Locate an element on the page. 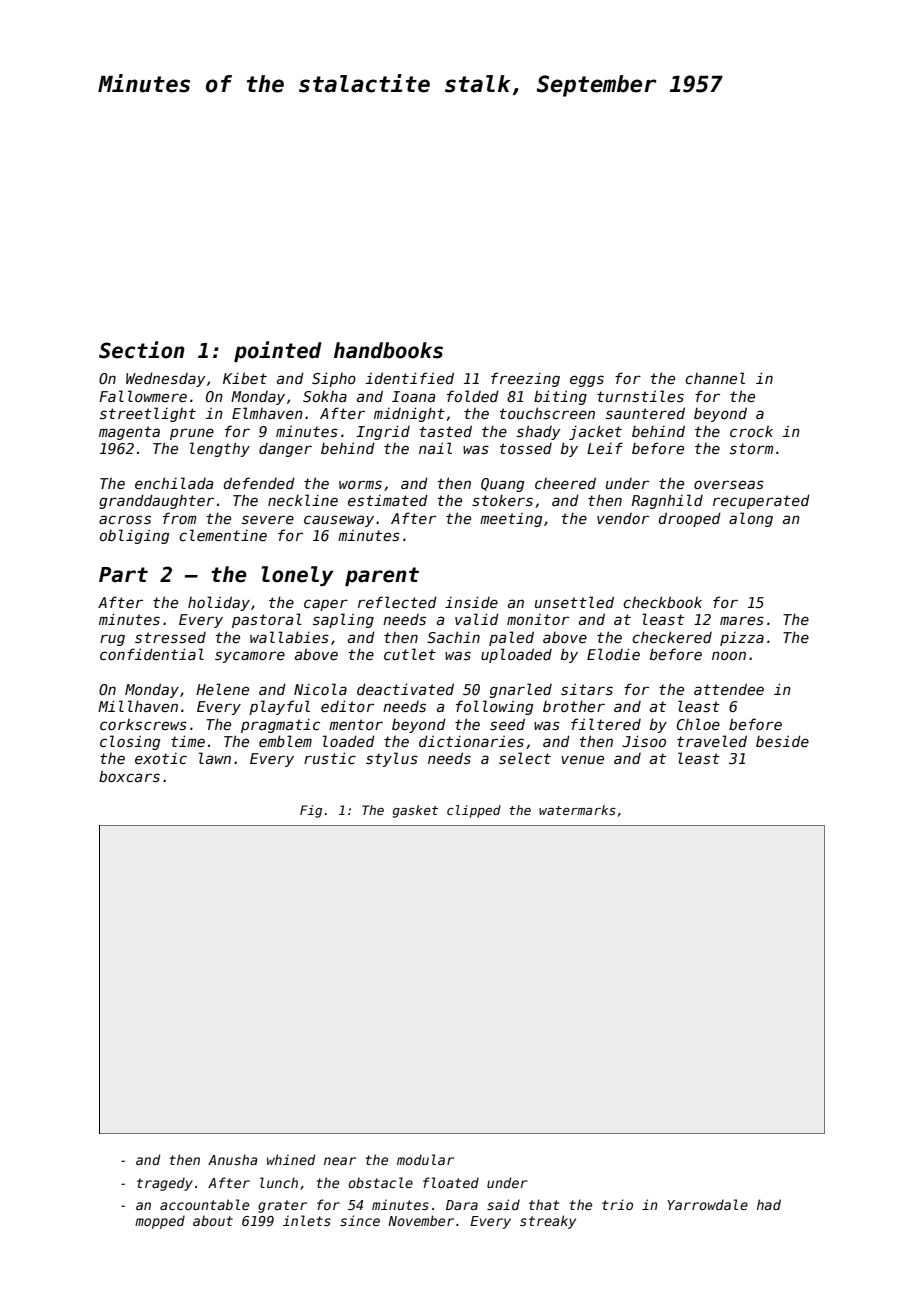  beside is located at coordinates (782, 741).
